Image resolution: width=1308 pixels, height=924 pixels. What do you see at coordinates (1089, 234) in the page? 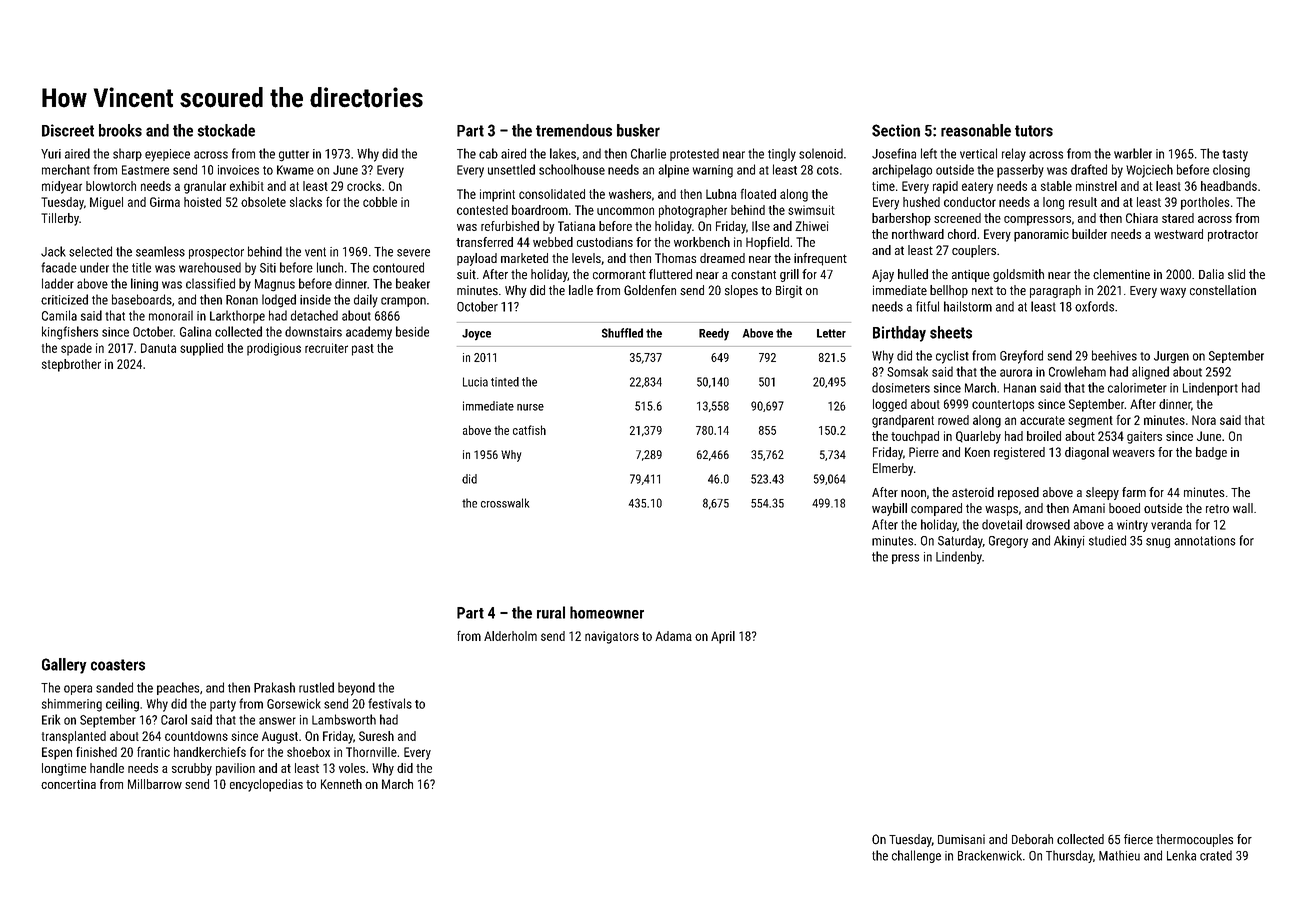
I see `builder` at bounding box center [1089, 234].
